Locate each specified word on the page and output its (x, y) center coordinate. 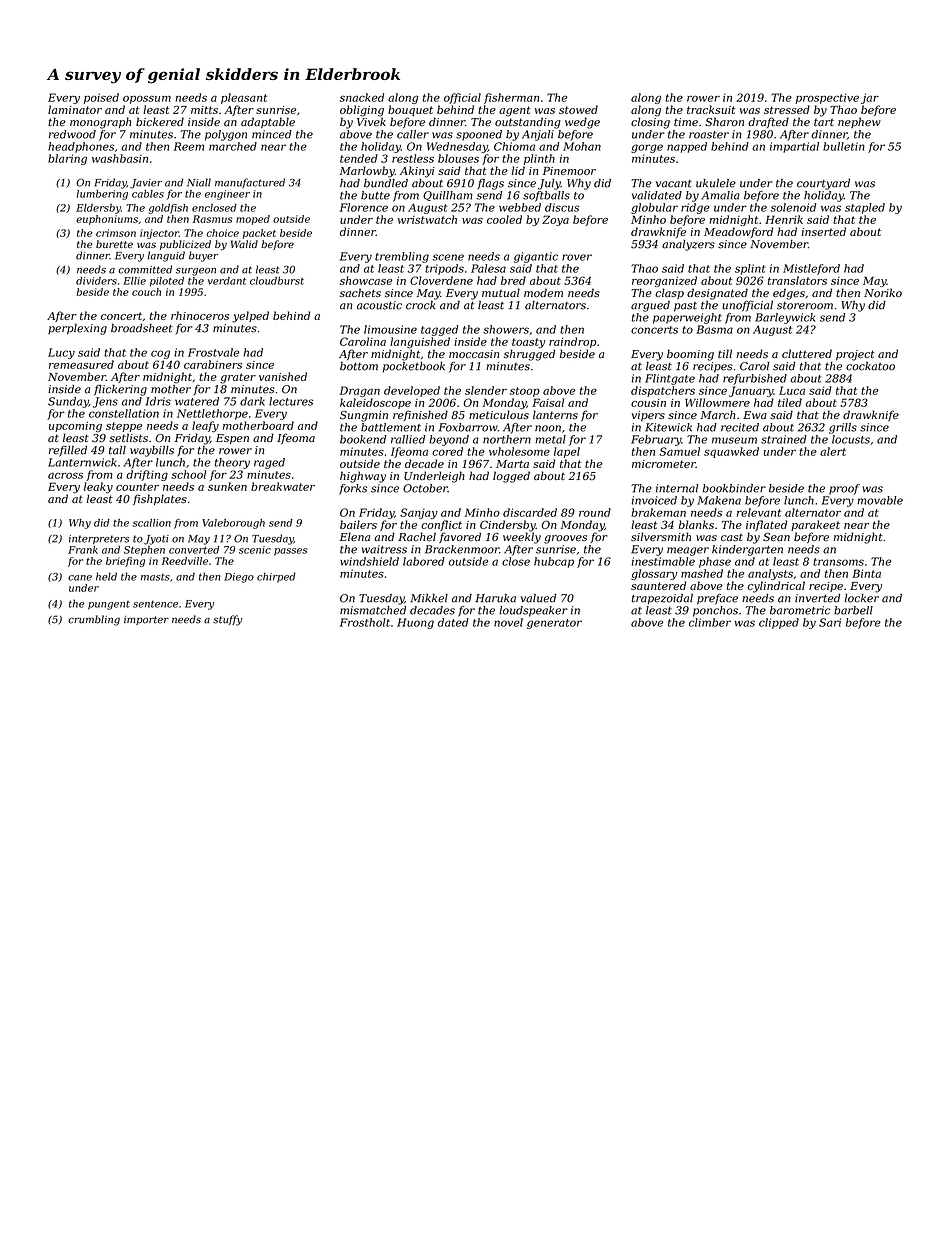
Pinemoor (569, 171)
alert (833, 451)
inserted (824, 231)
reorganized (664, 281)
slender (486, 390)
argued (650, 306)
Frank (83, 550)
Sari (830, 622)
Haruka (495, 598)
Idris (158, 401)
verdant (227, 281)
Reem (189, 146)
